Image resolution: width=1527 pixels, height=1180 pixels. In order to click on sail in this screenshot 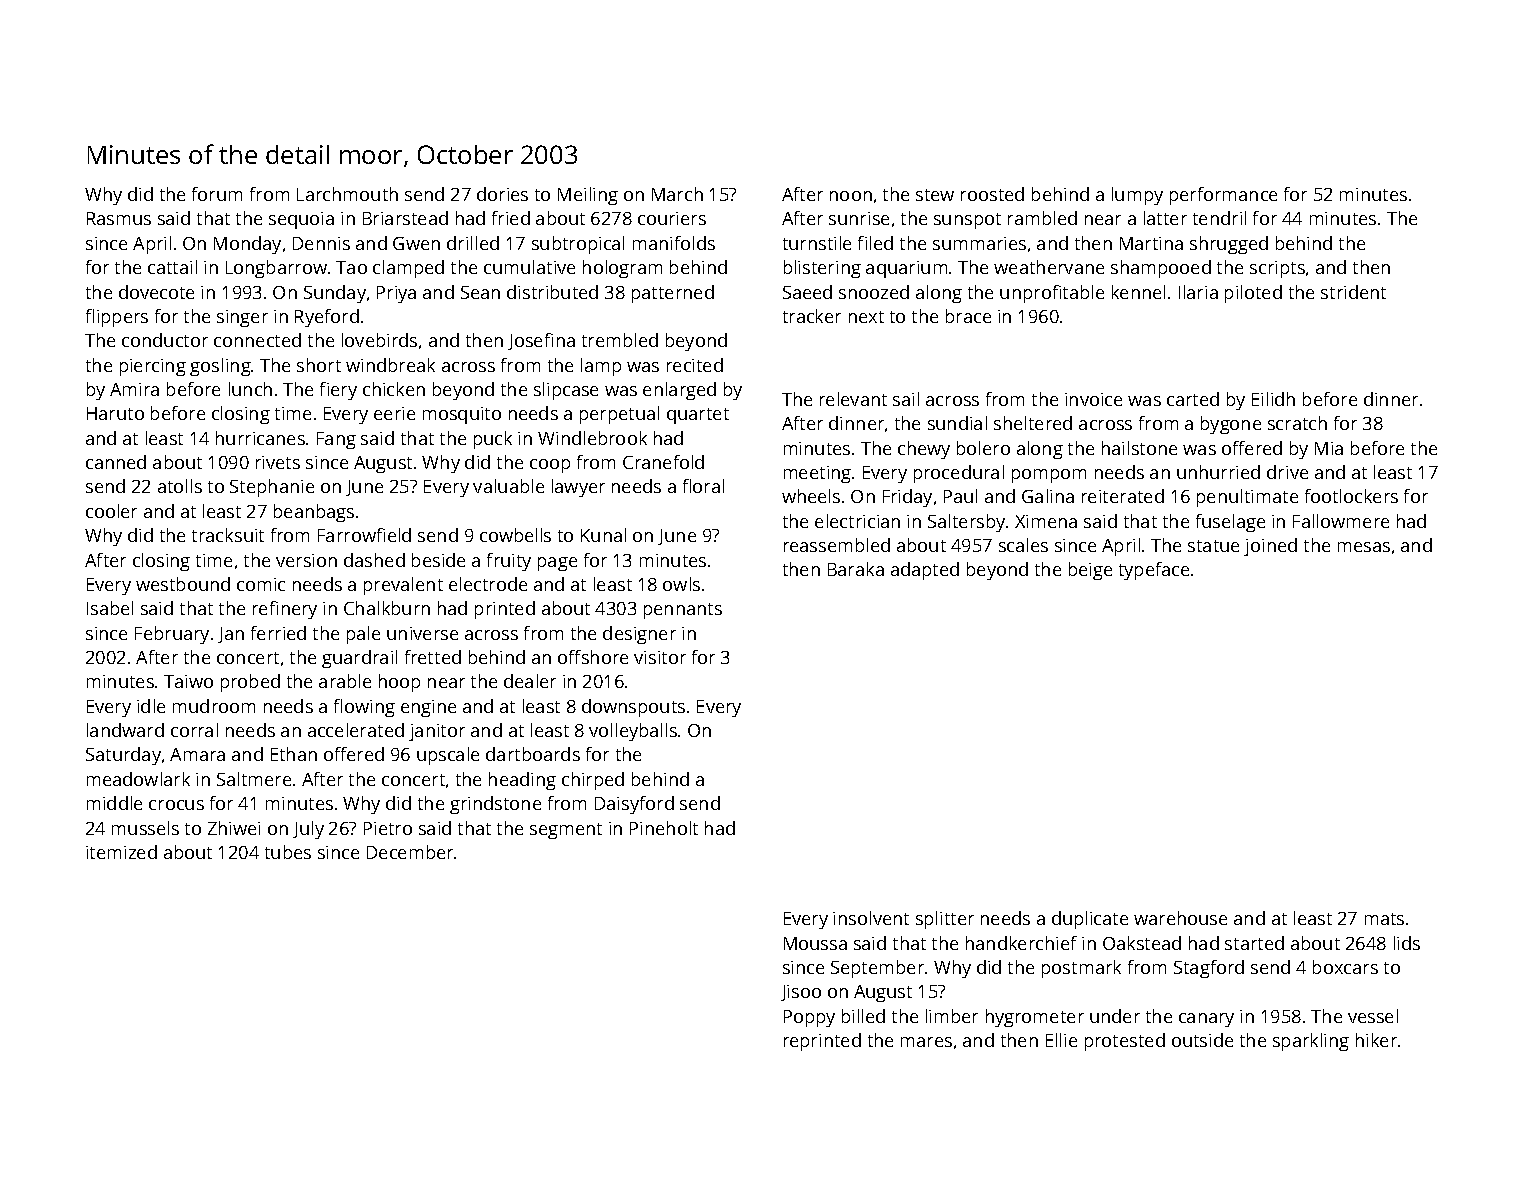, I will do `click(906, 399)`.
